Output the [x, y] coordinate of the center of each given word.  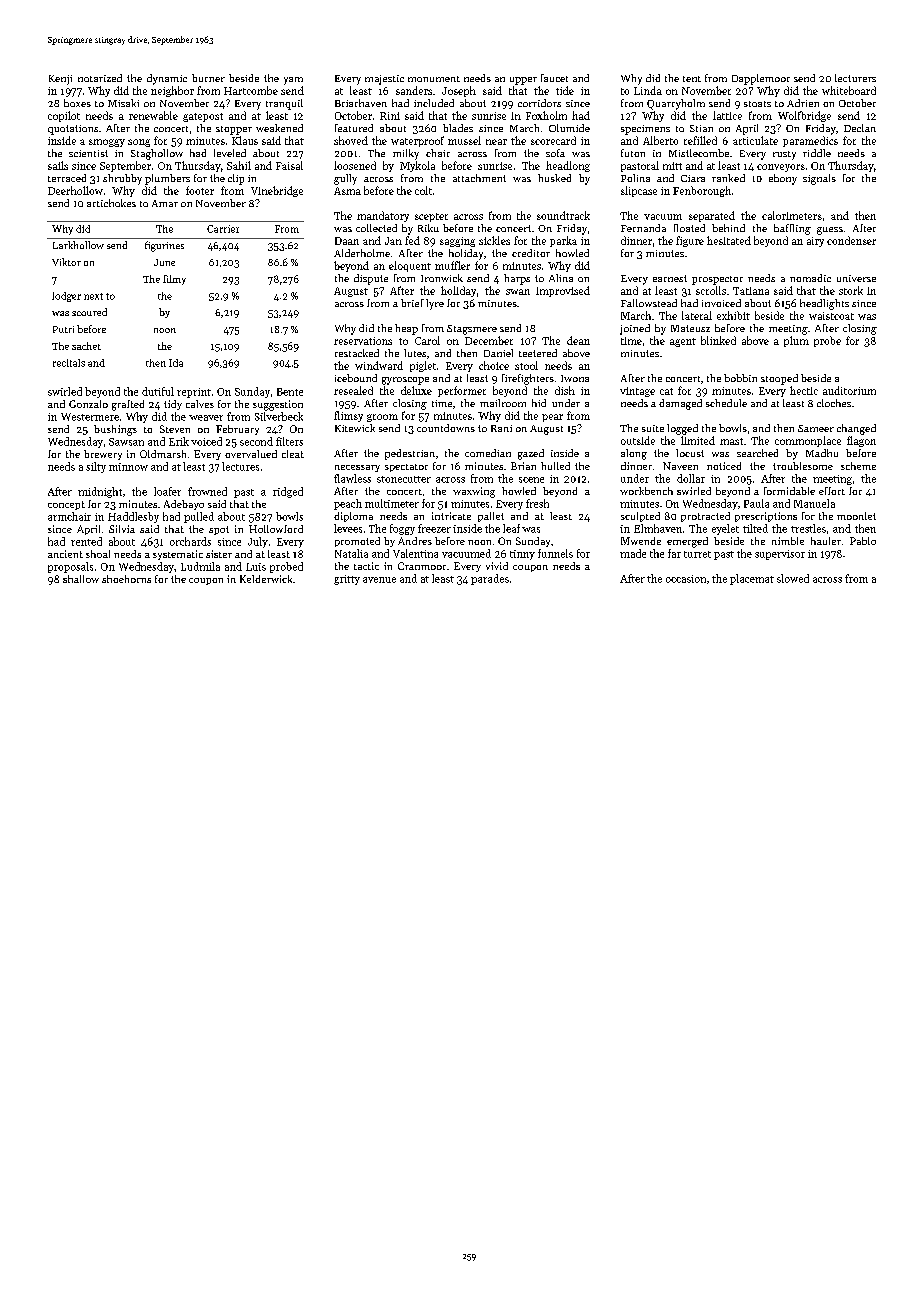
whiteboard [849, 90]
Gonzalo [88, 404]
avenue [379, 580]
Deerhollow [75, 190]
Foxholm [546, 115]
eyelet [725, 529]
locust [690, 453]
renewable [153, 115]
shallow [81, 579]
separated [712, 216]
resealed [353, 390]
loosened [355, 165]
